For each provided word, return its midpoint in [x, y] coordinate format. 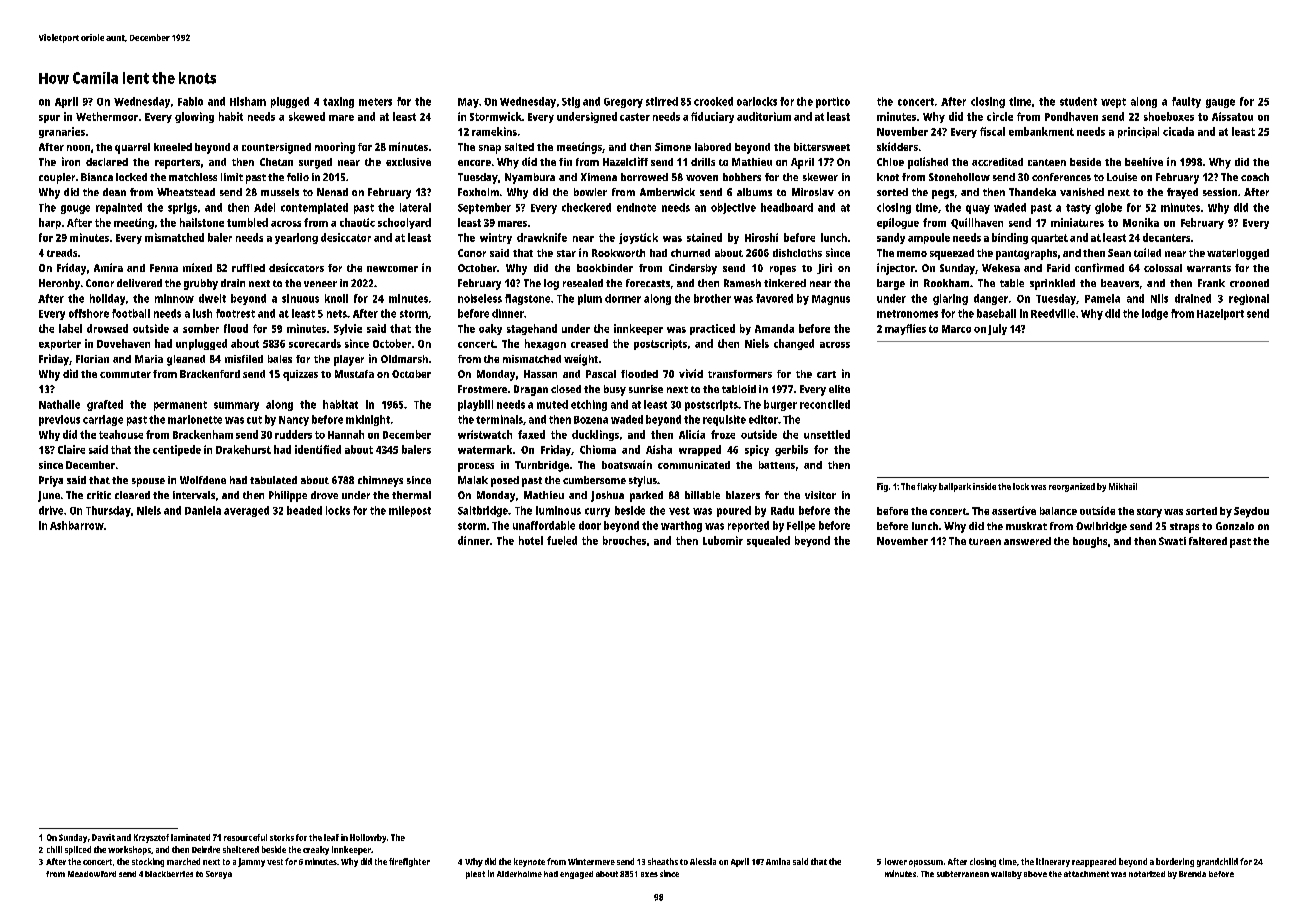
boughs [1090, 542]
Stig [571, 102]
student [1078, 101]
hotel [531, 540]
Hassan [540, 374]
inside [984, 486]
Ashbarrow [77, 525]
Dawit [103, 837]
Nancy [294, 421]
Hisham [248, 101]
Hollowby [368, 838]
